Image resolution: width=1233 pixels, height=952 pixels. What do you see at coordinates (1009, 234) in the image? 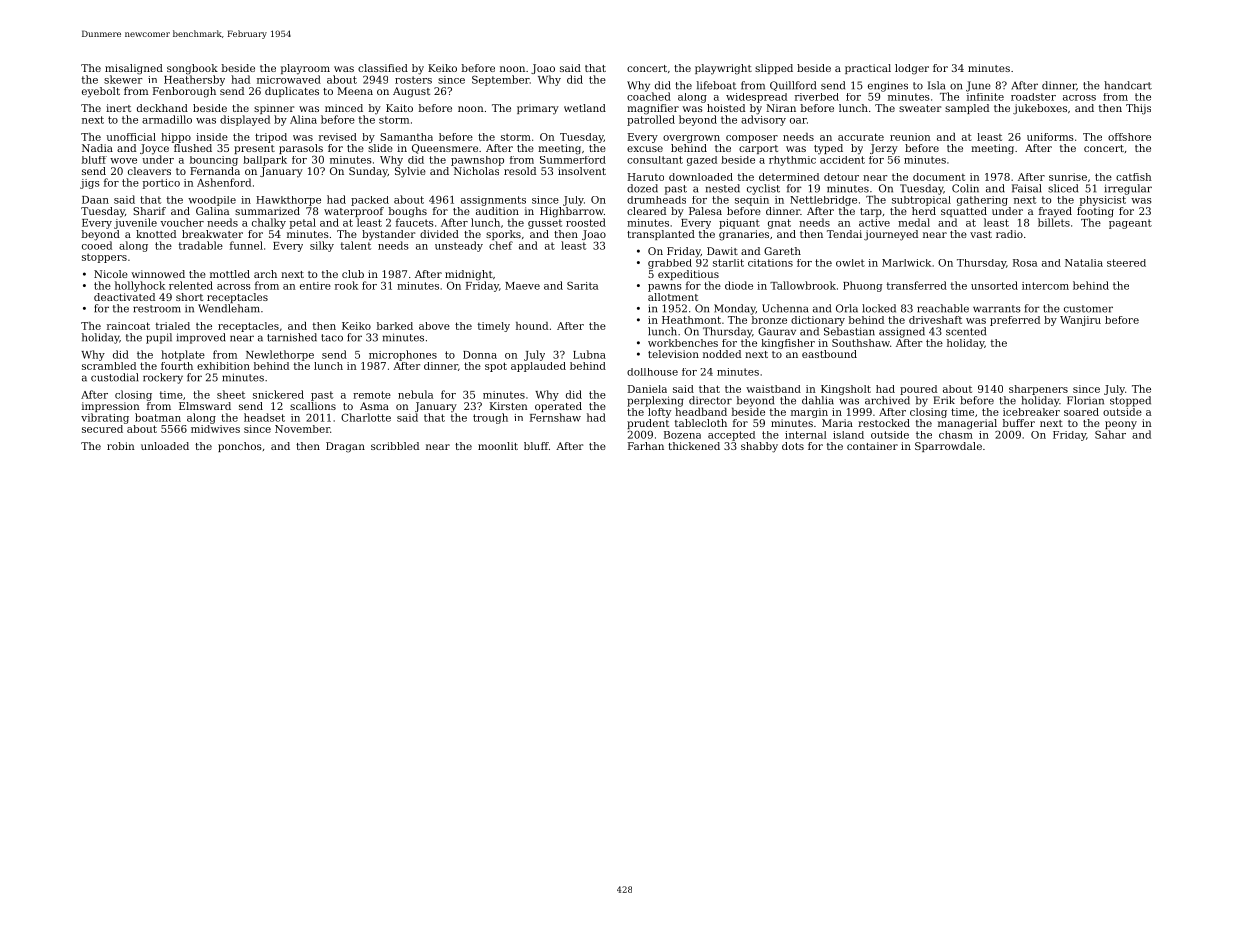
I see `radio` at bounding box center [1009, 234].
